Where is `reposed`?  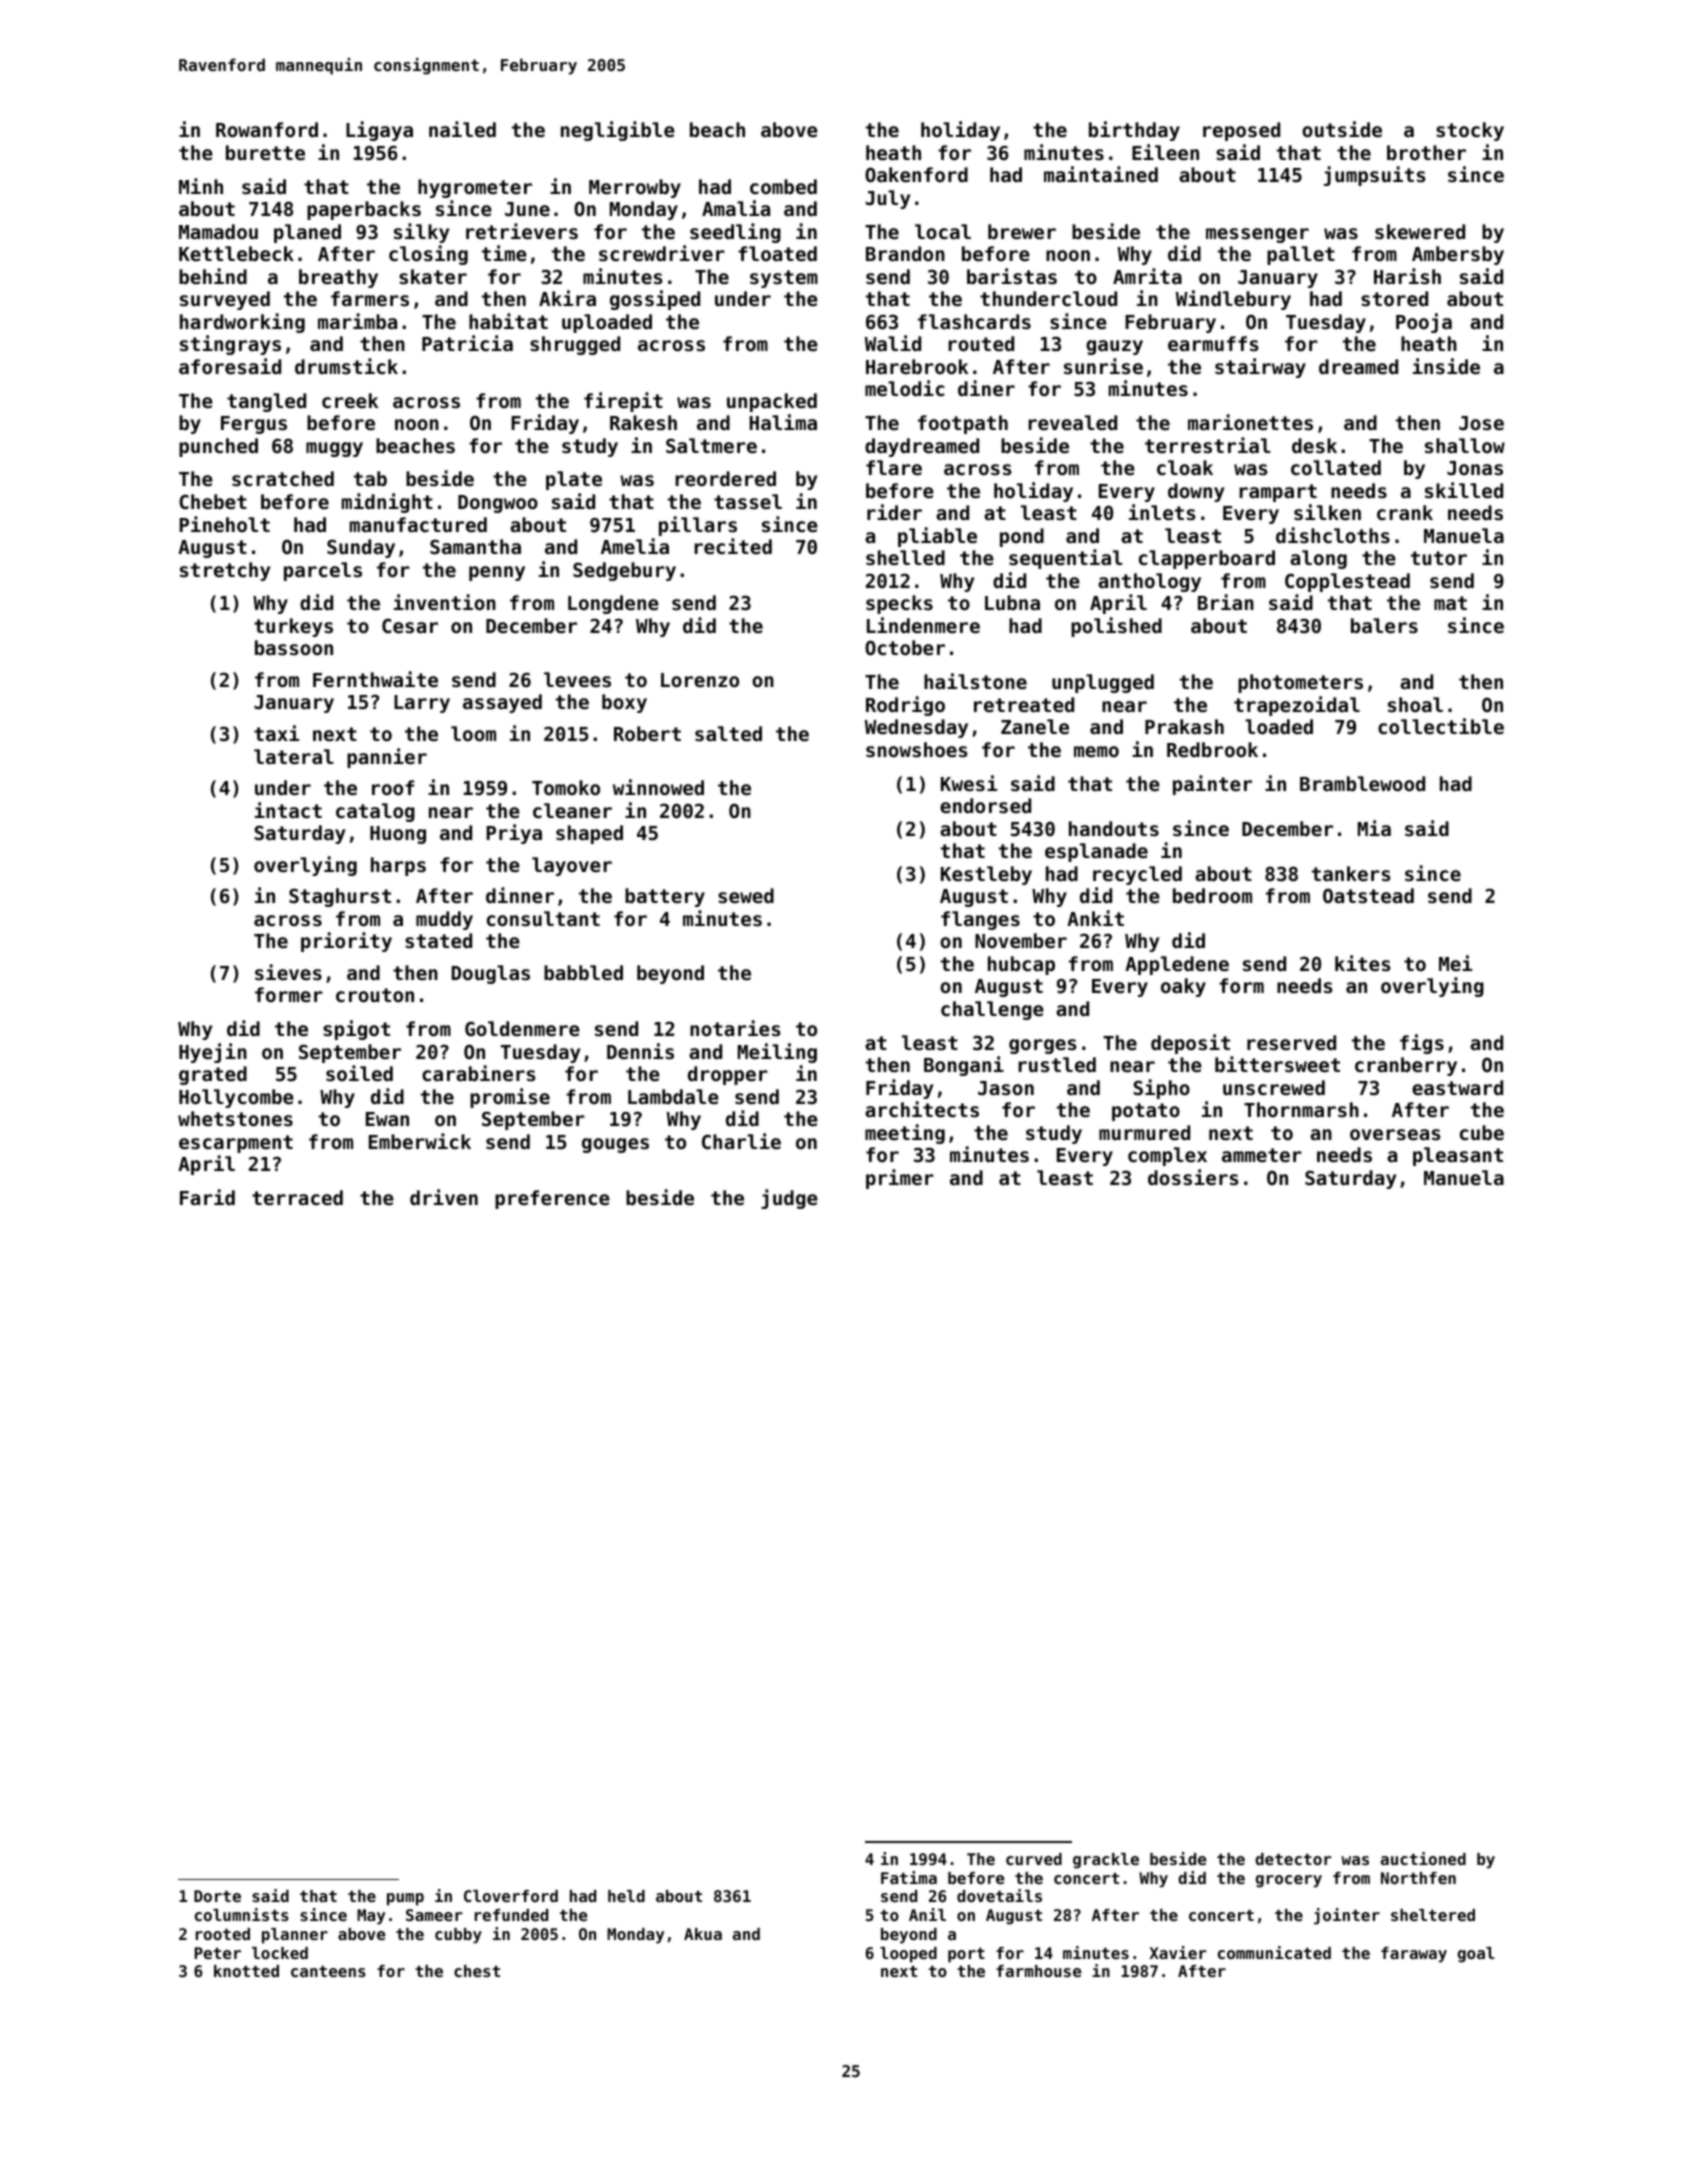
reposed is located at coordinates (1241, 131).
